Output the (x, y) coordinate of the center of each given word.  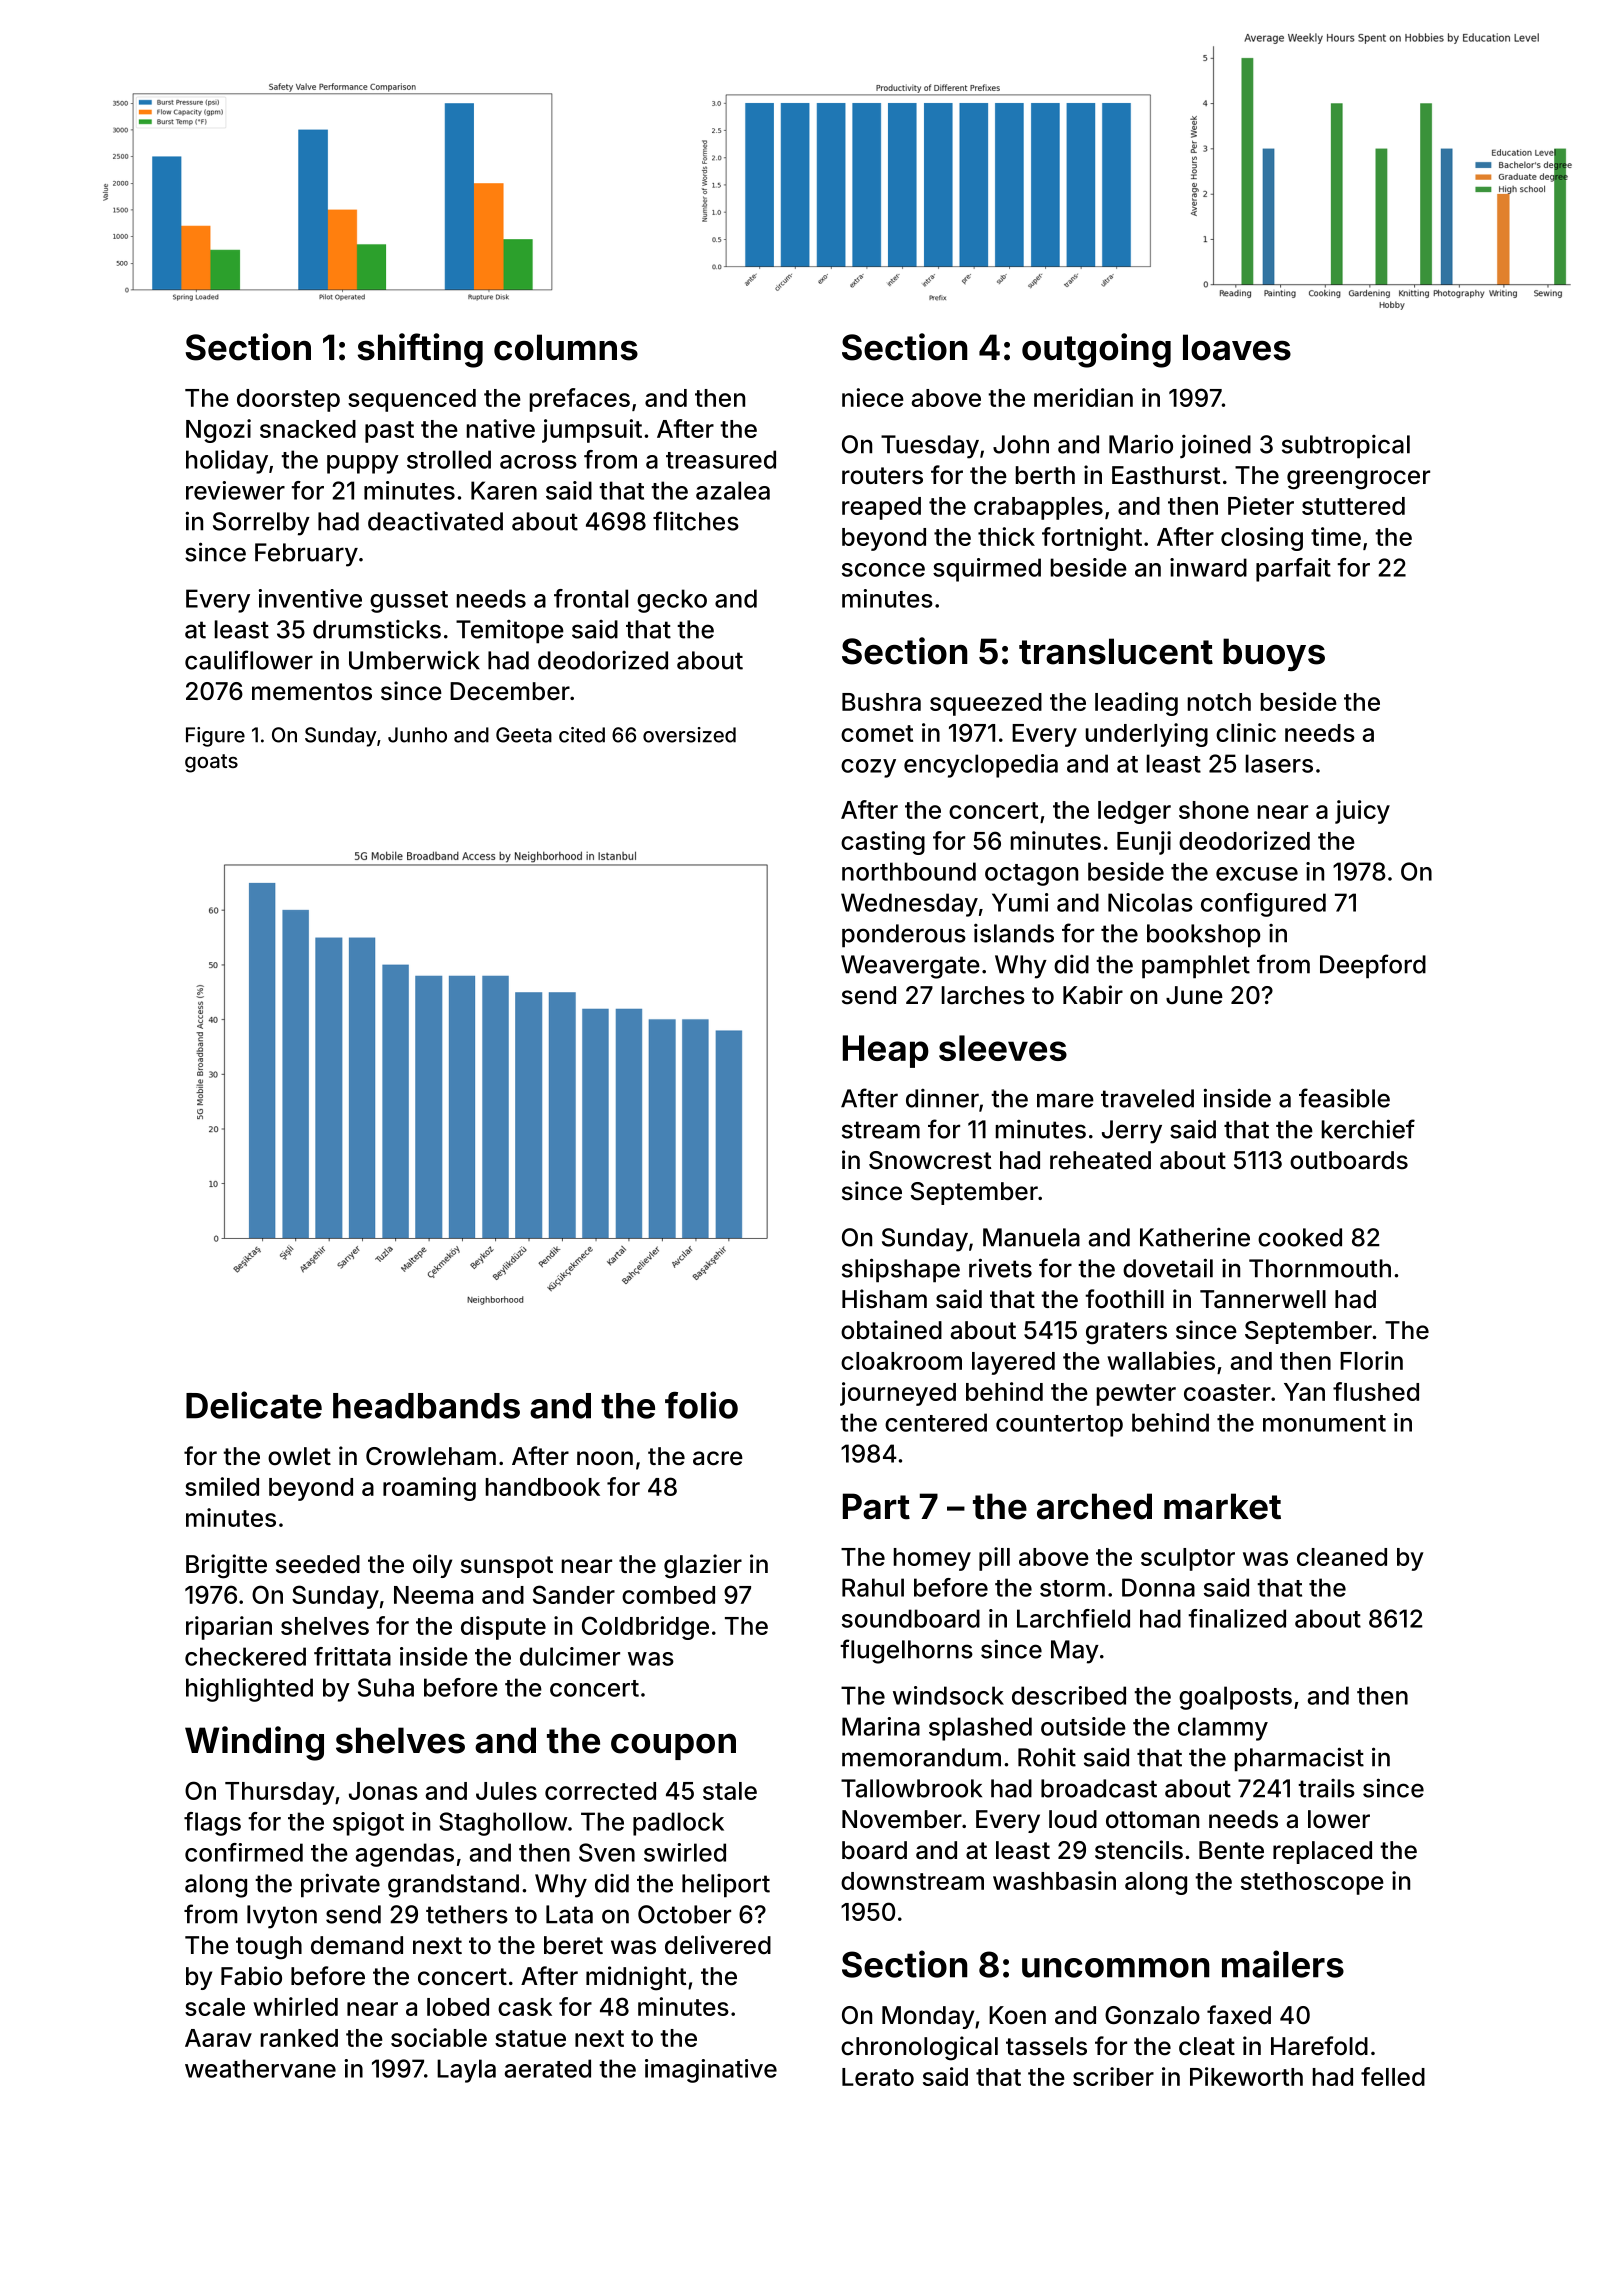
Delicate (254, 1405)
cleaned (1342, 1557)
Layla (466, 2071)
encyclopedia (981, 766)
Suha (386, 1687)
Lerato (878, 2077)
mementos (312, 692)
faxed (1239, 2015)
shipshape (901, 1270)
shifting (420, 350)
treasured (721, 459)
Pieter (1261, 505)
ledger (1134, 812)
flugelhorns (906, 1651)
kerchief (1368, 1129)
